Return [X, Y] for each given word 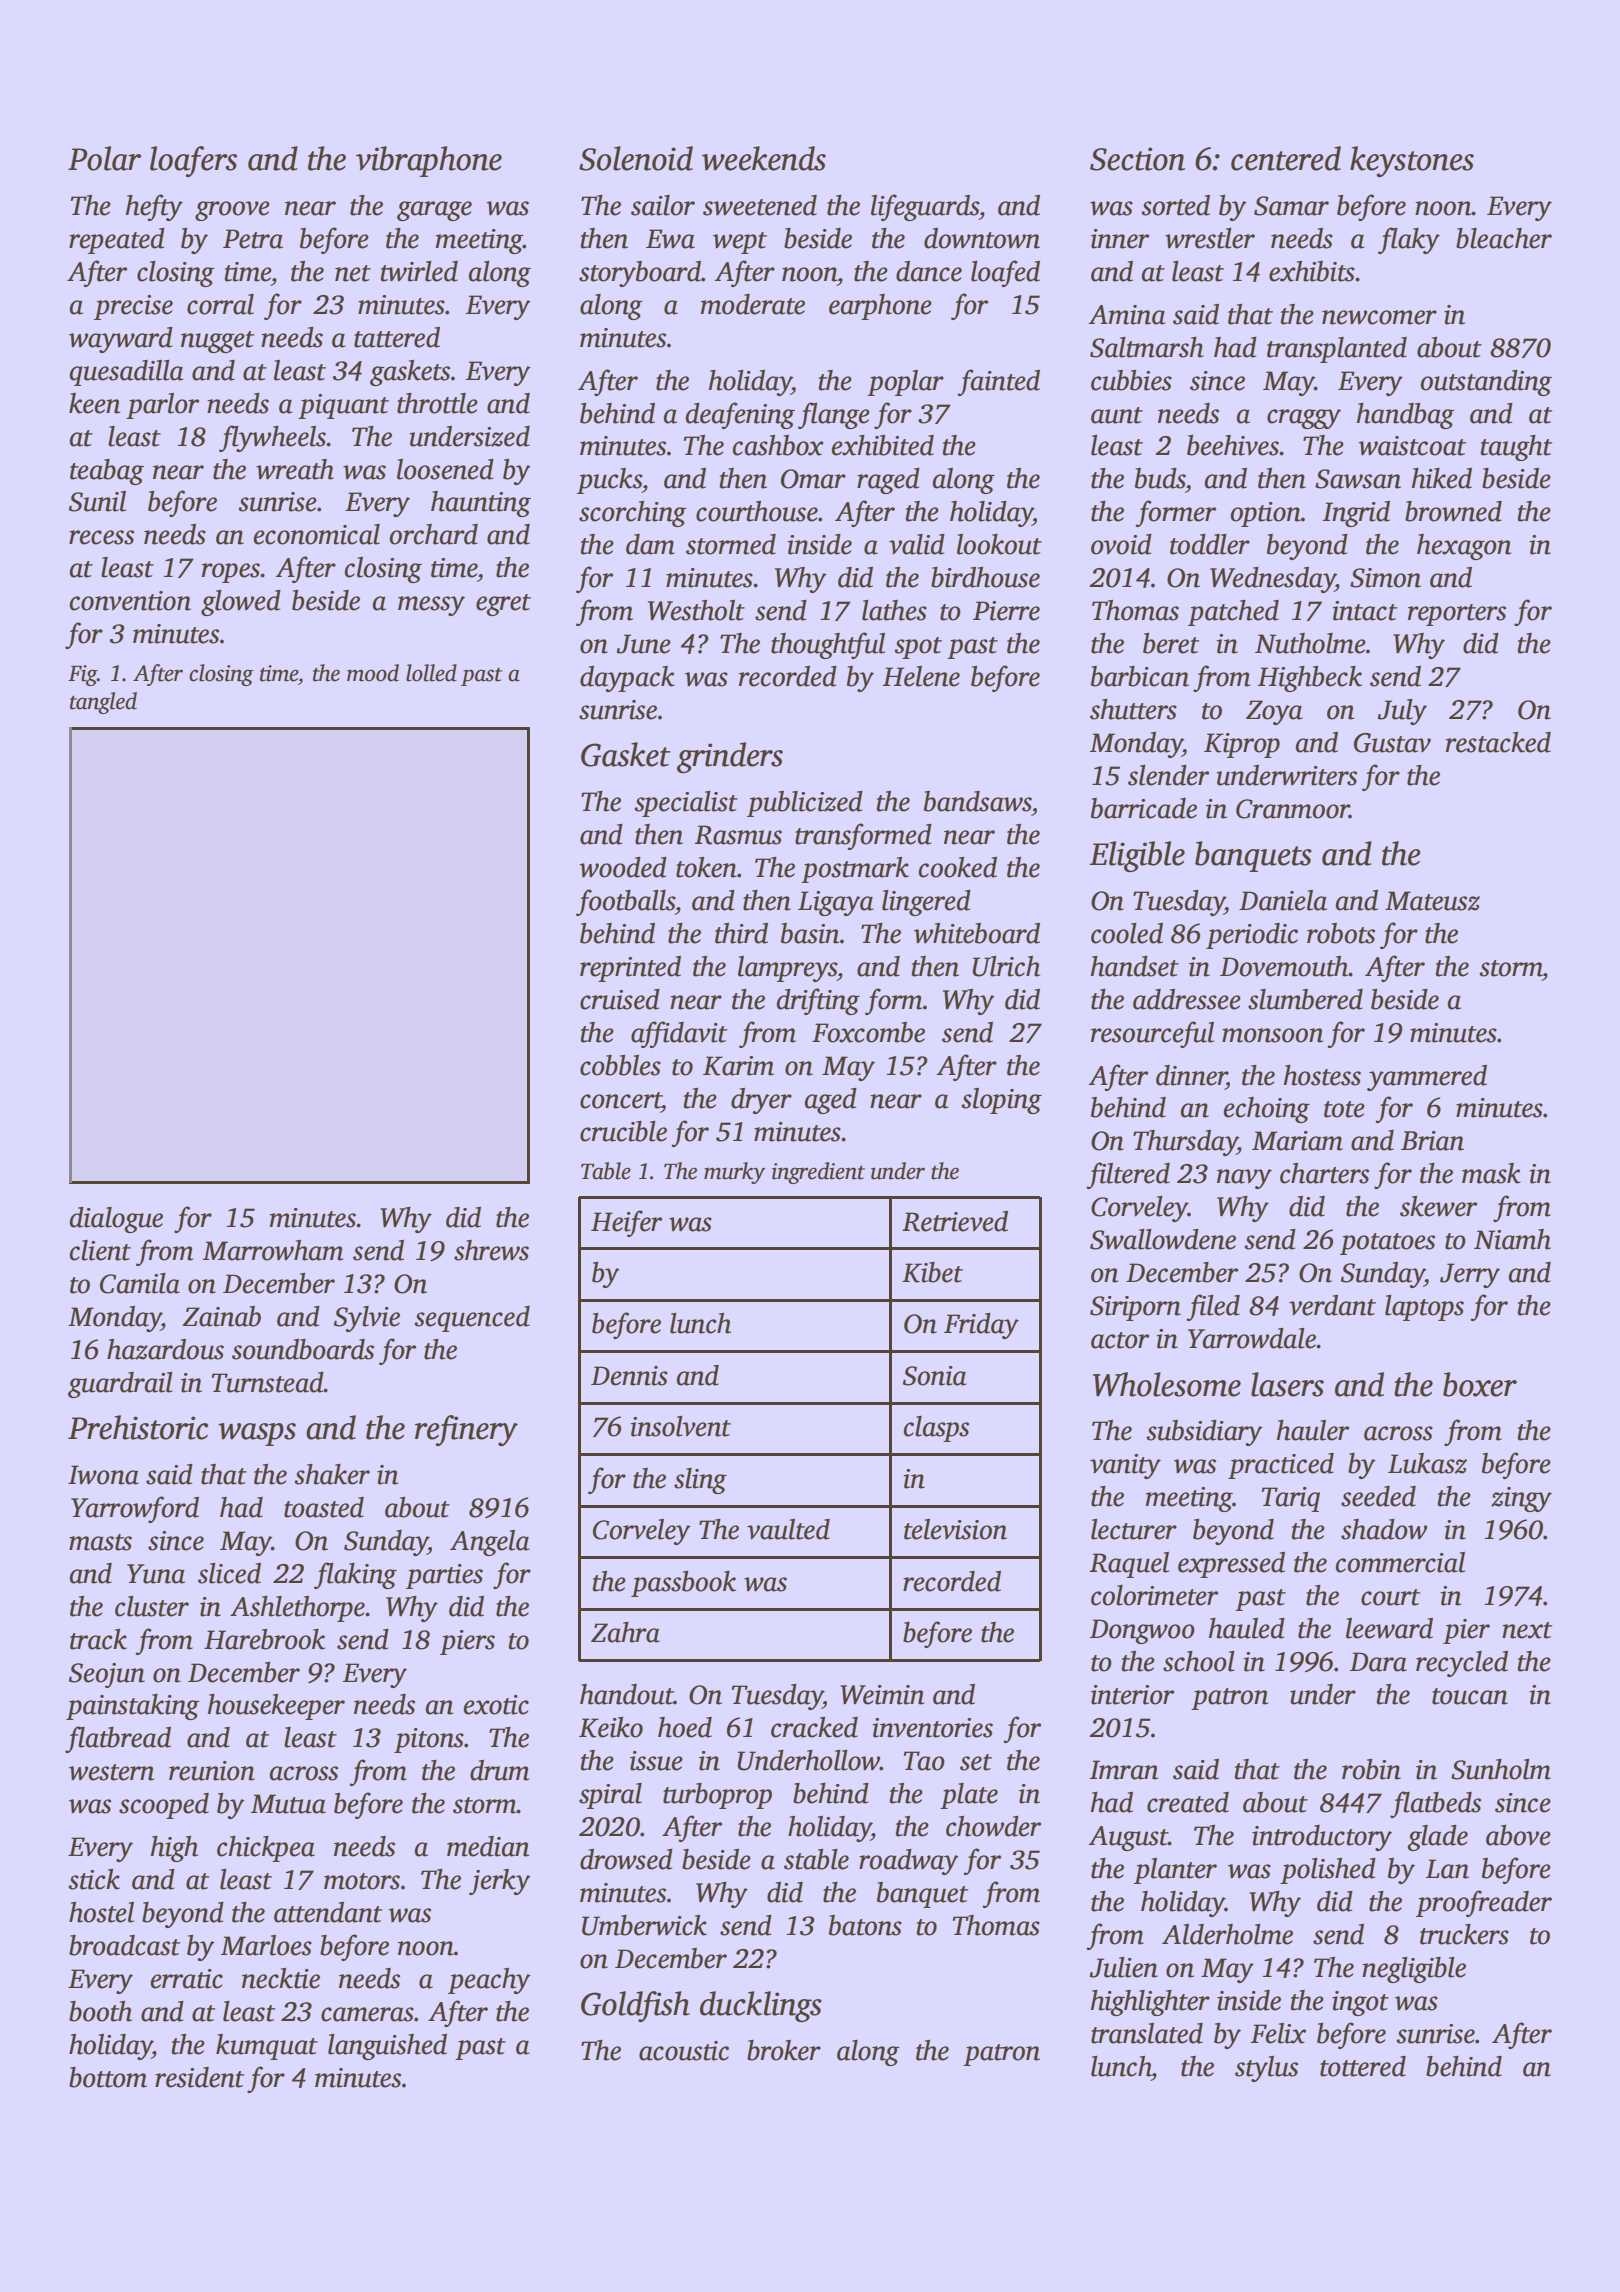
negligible [1414, 1970]
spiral [610, 1796]
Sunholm [1501, 1769]
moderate [753, 304]
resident [199, 2077]
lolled [431, 673]
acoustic [684, 2051]
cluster [152, 1606]
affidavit [679, 1034]
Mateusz [1432, 901]
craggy [1304, 419]
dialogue [116, 1220]
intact [1364, 611]
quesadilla [127, 373]
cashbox [778, 445]
